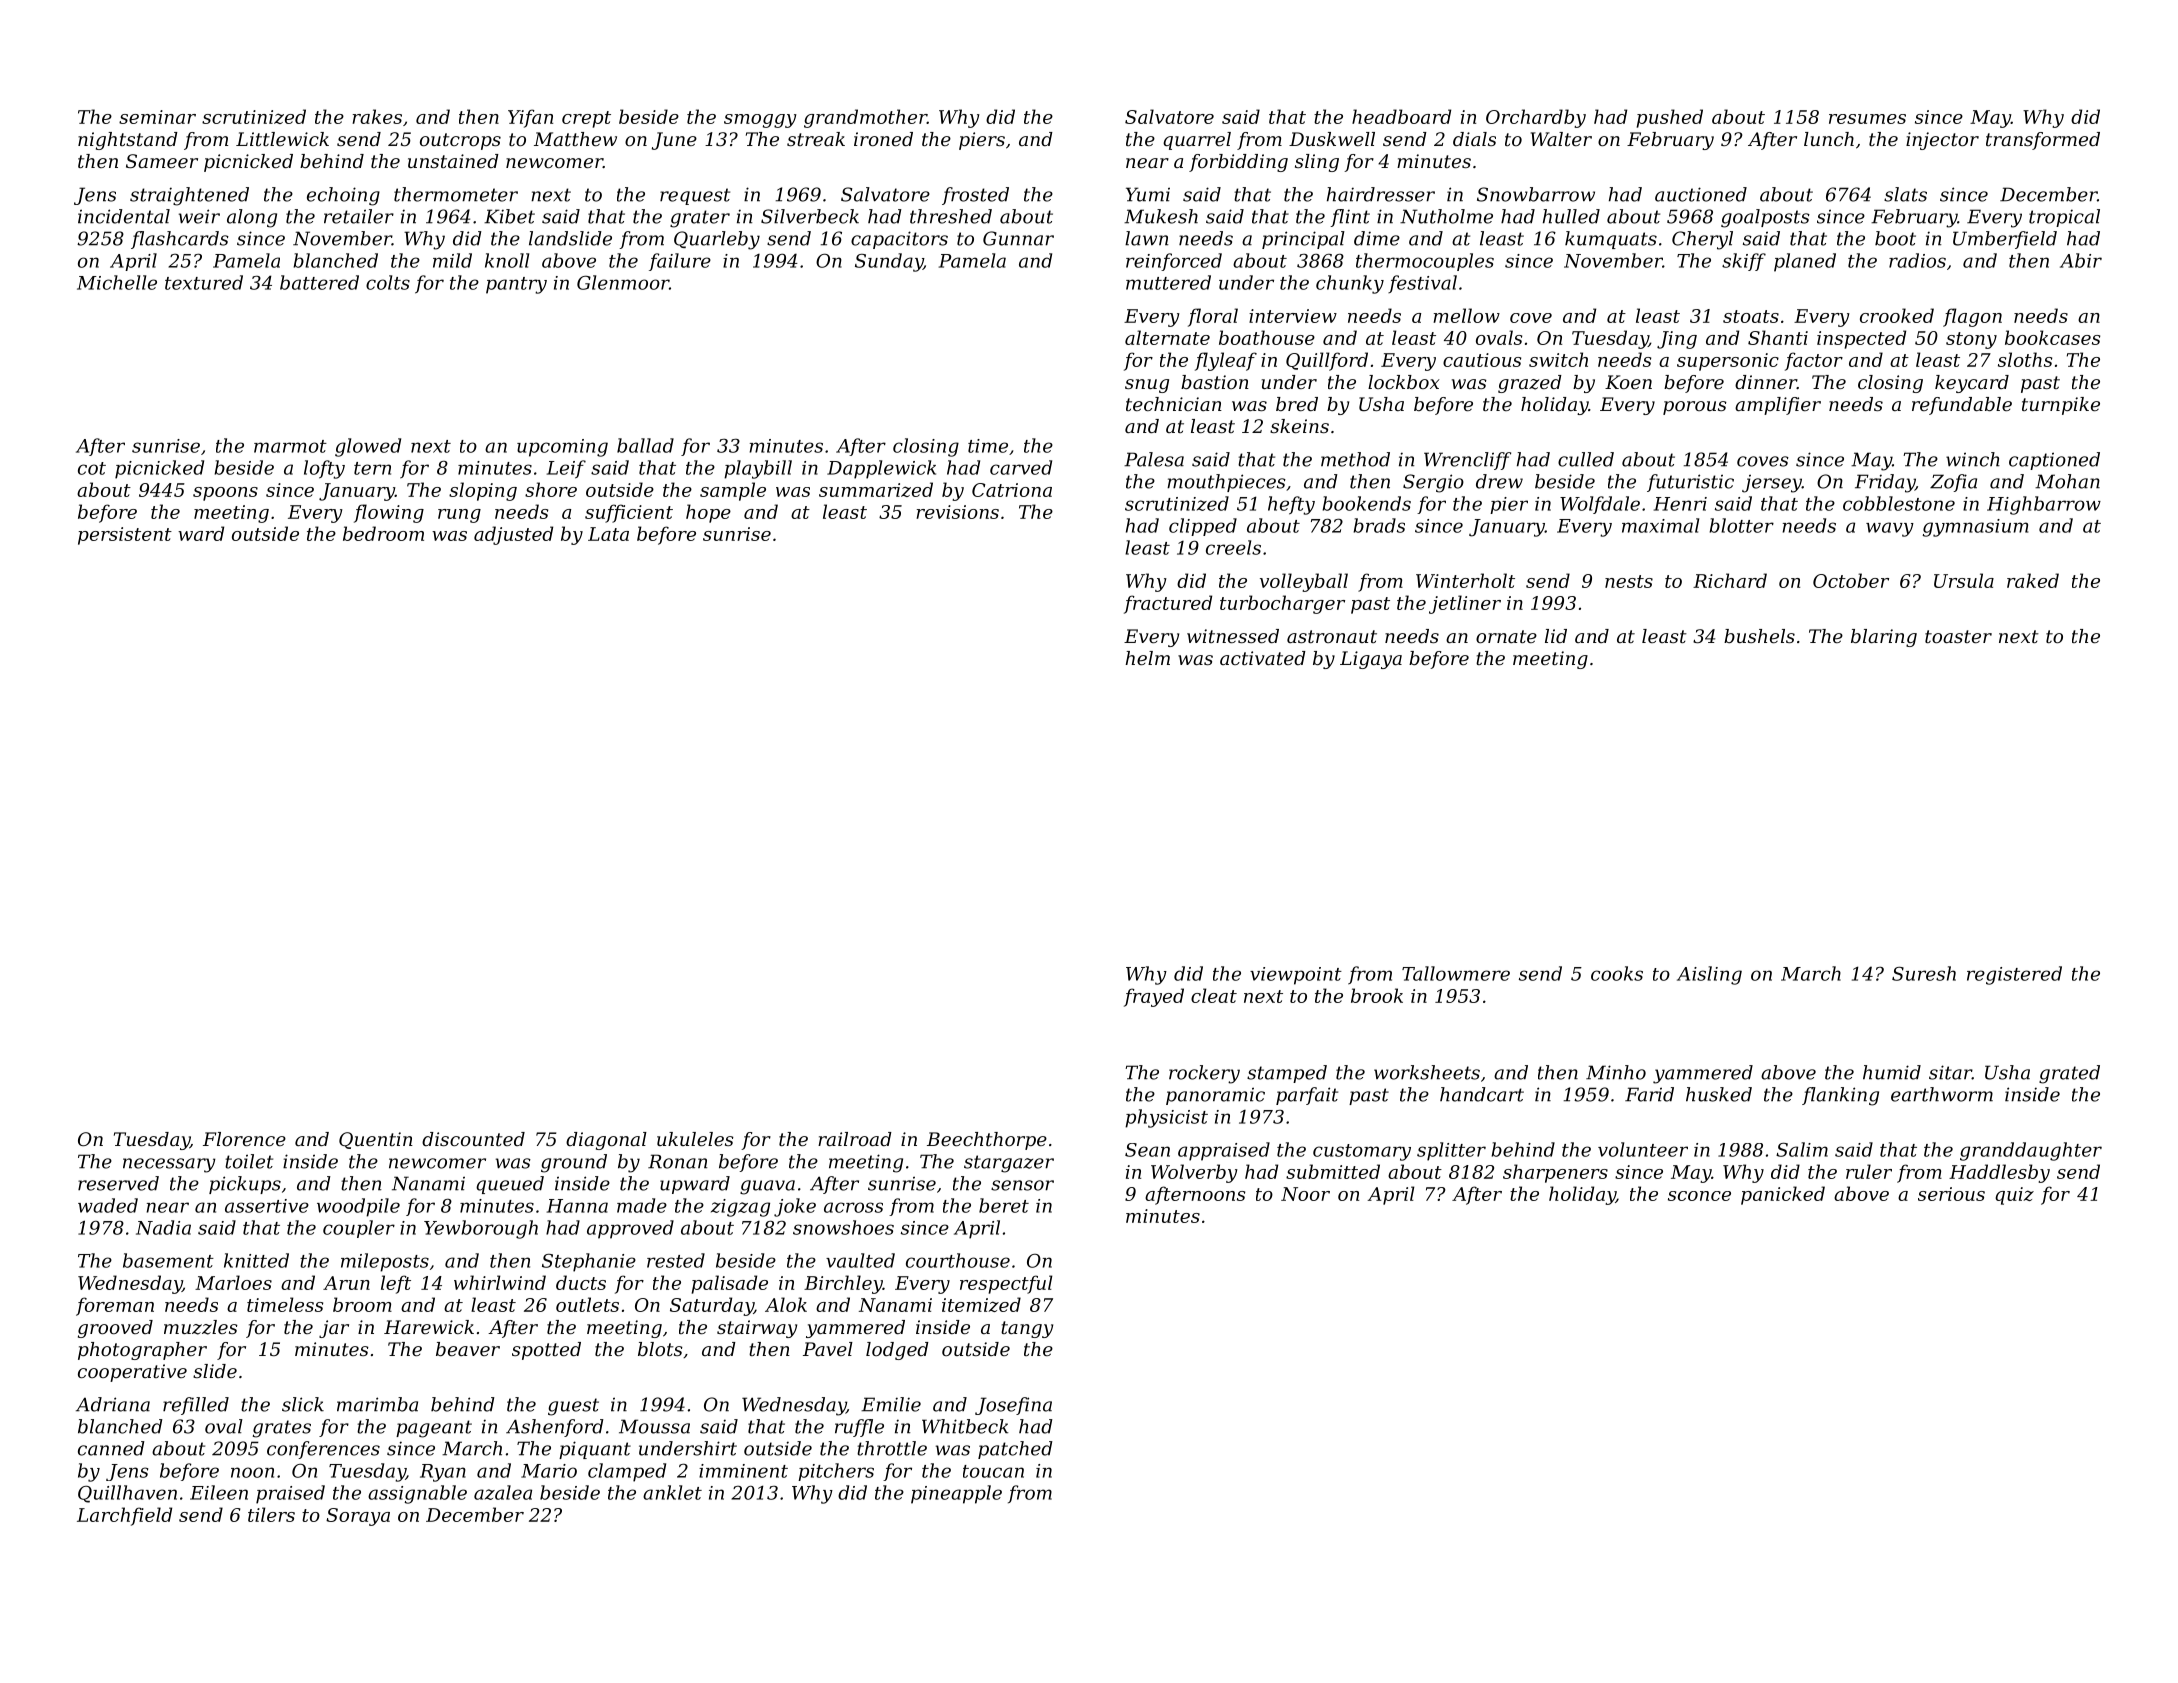 This screenshot has width=2178, height=1683. I want to click on frayed, so click(1154, 997).
